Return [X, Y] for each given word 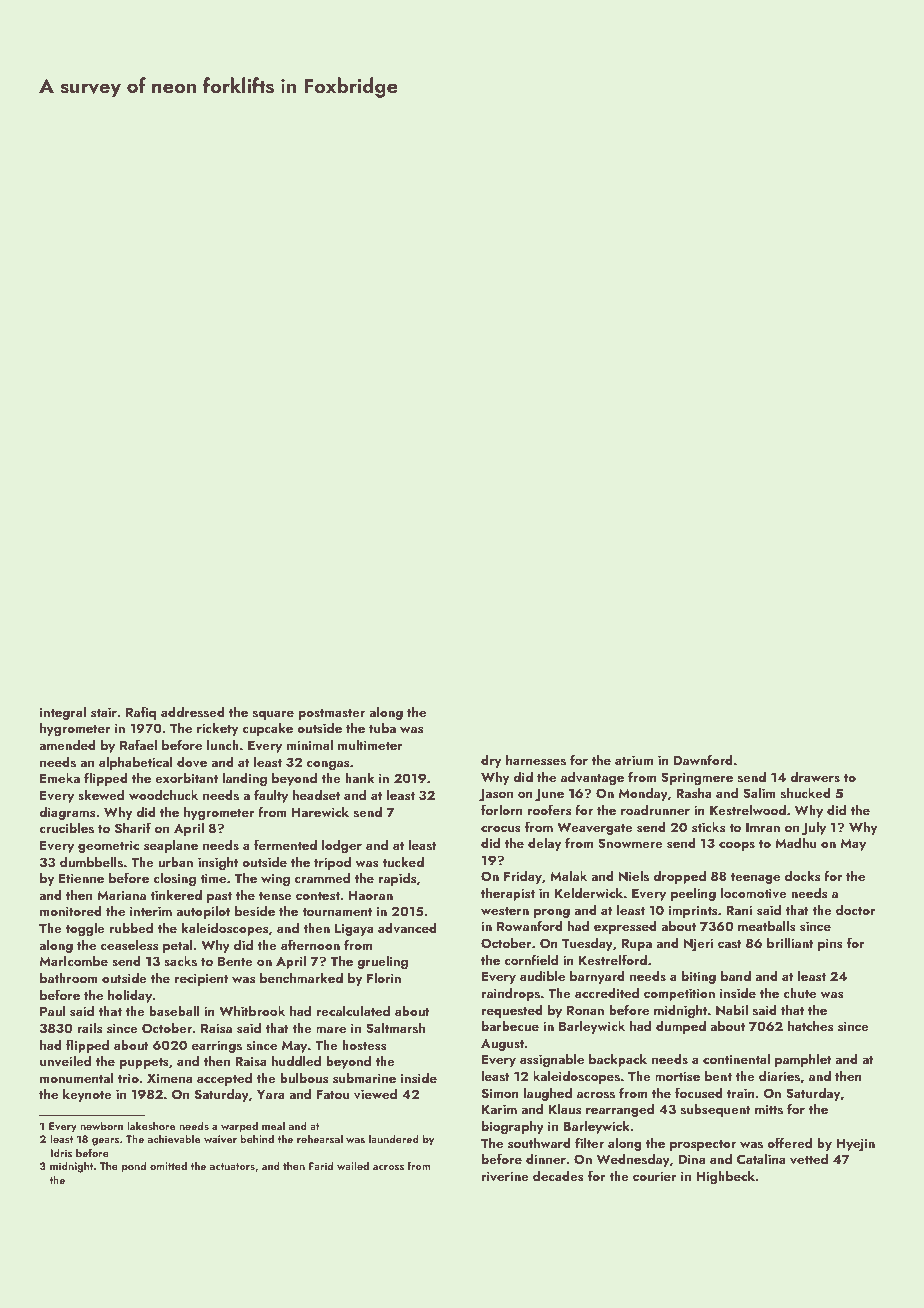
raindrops [511, 994]
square [273, 715]
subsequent [716, 1110]
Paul [52, 1010]
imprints [693, 911]
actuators [232, 1166]
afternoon [310, 944]
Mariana [121, 895]
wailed [353, 1165]
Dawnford [703, 759]
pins [830, 944]
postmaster [332, 714]
